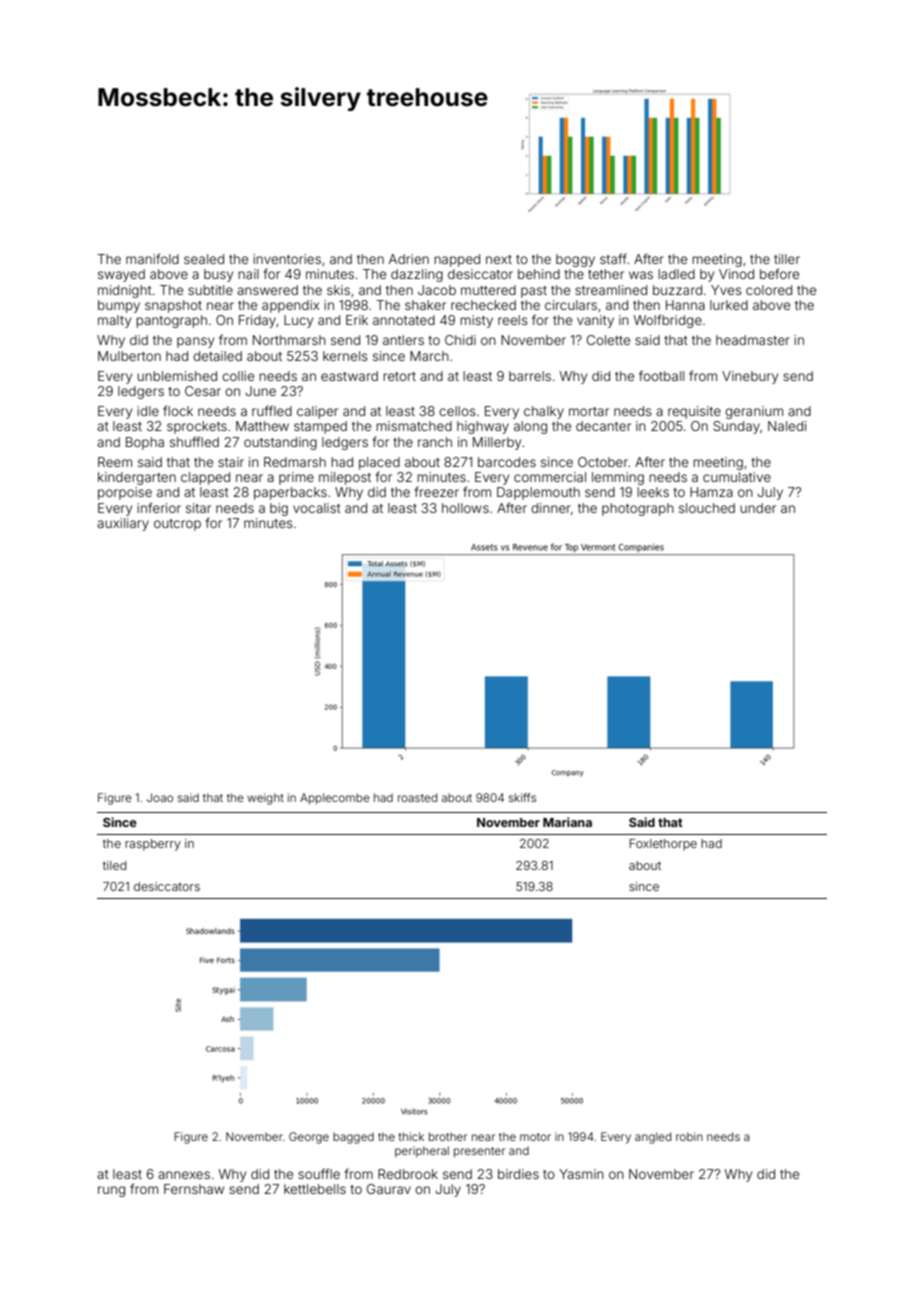  I want to click on George, so click(309, 1138).
